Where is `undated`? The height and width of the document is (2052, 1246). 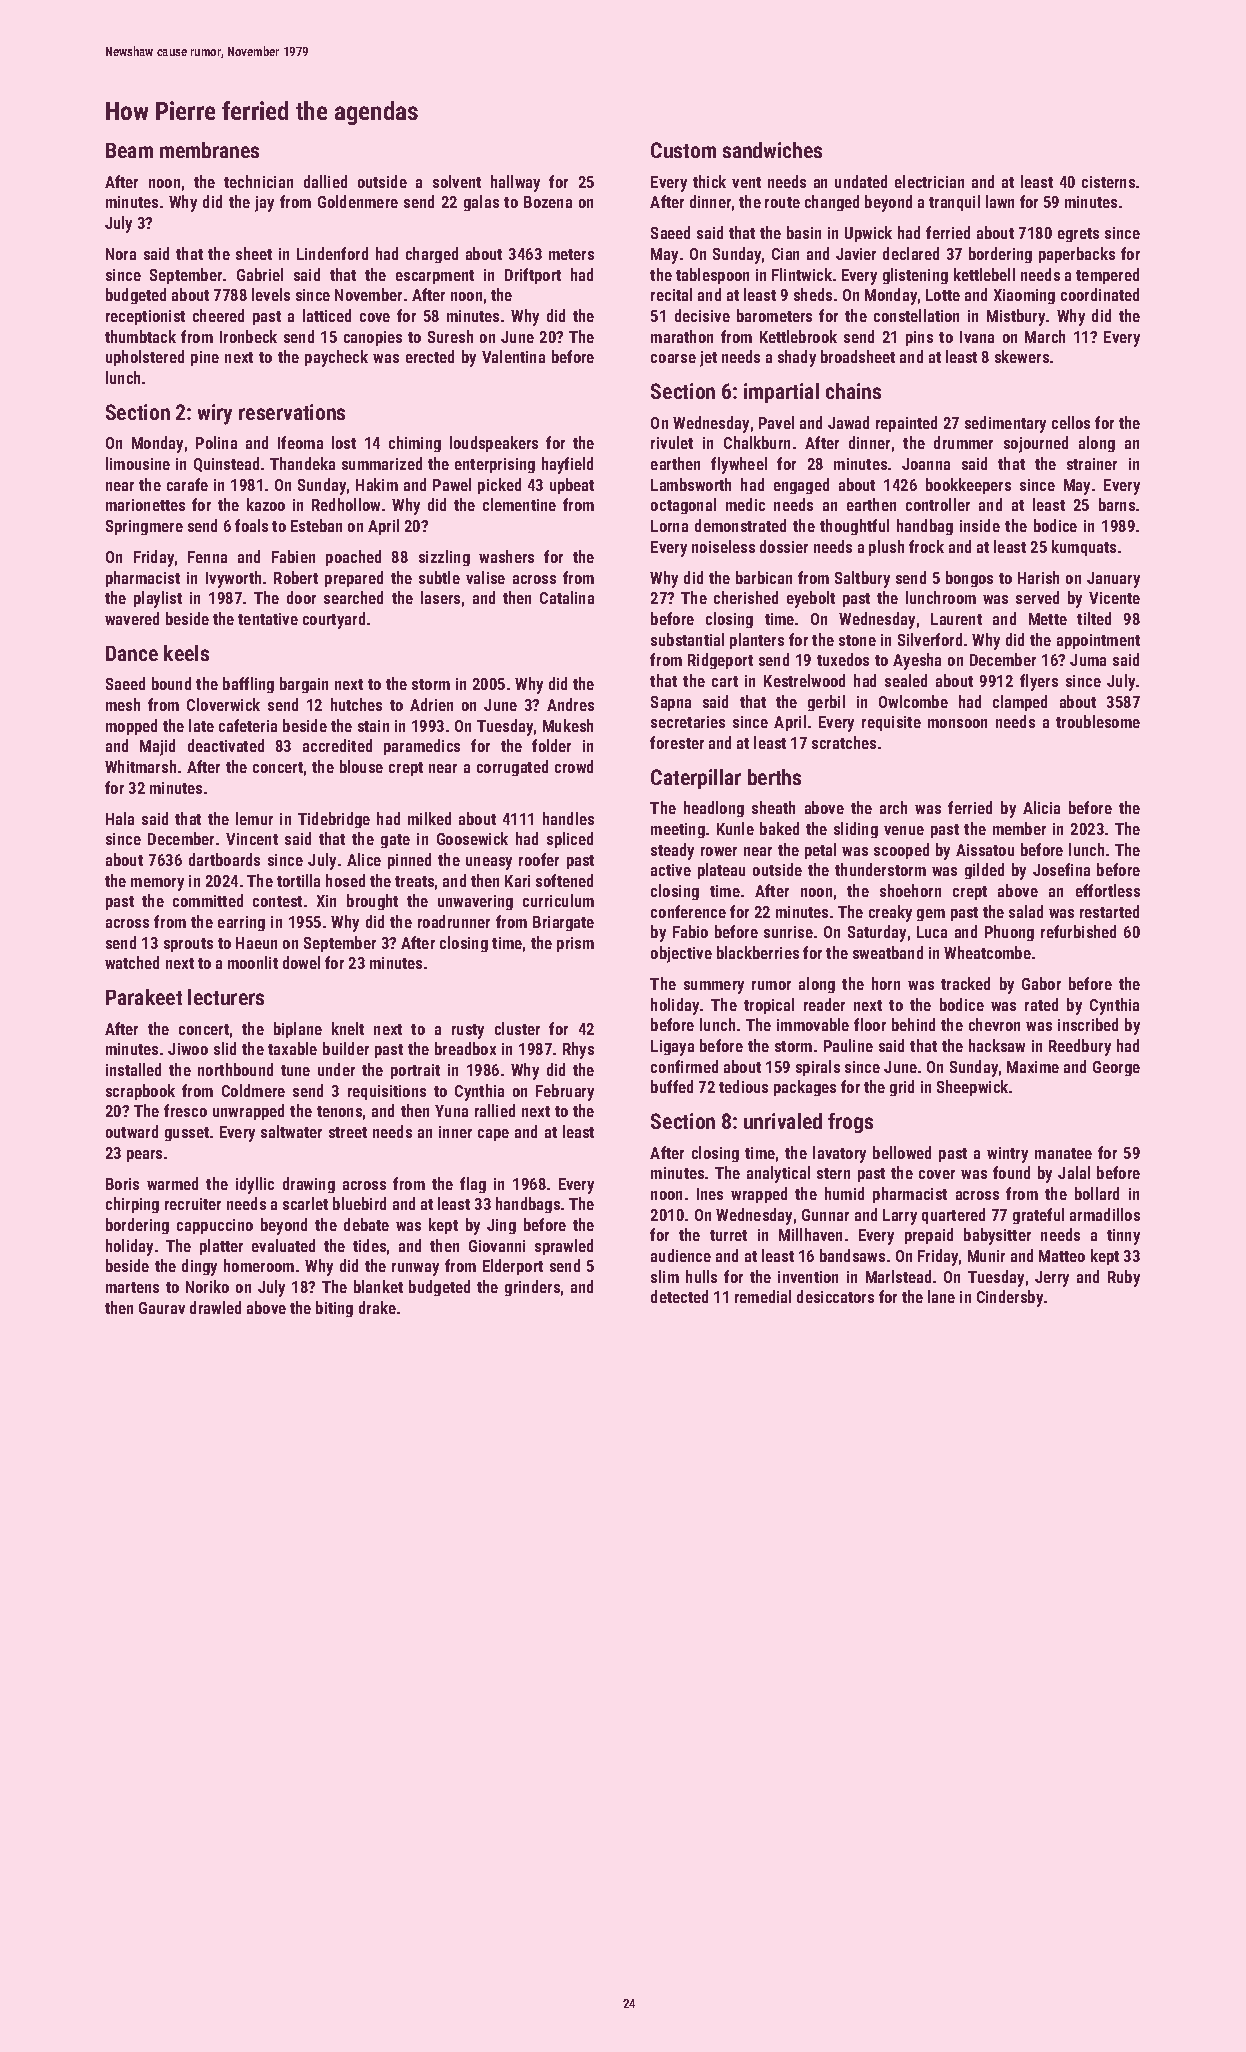
undated is located at coordinates (861, 181).
